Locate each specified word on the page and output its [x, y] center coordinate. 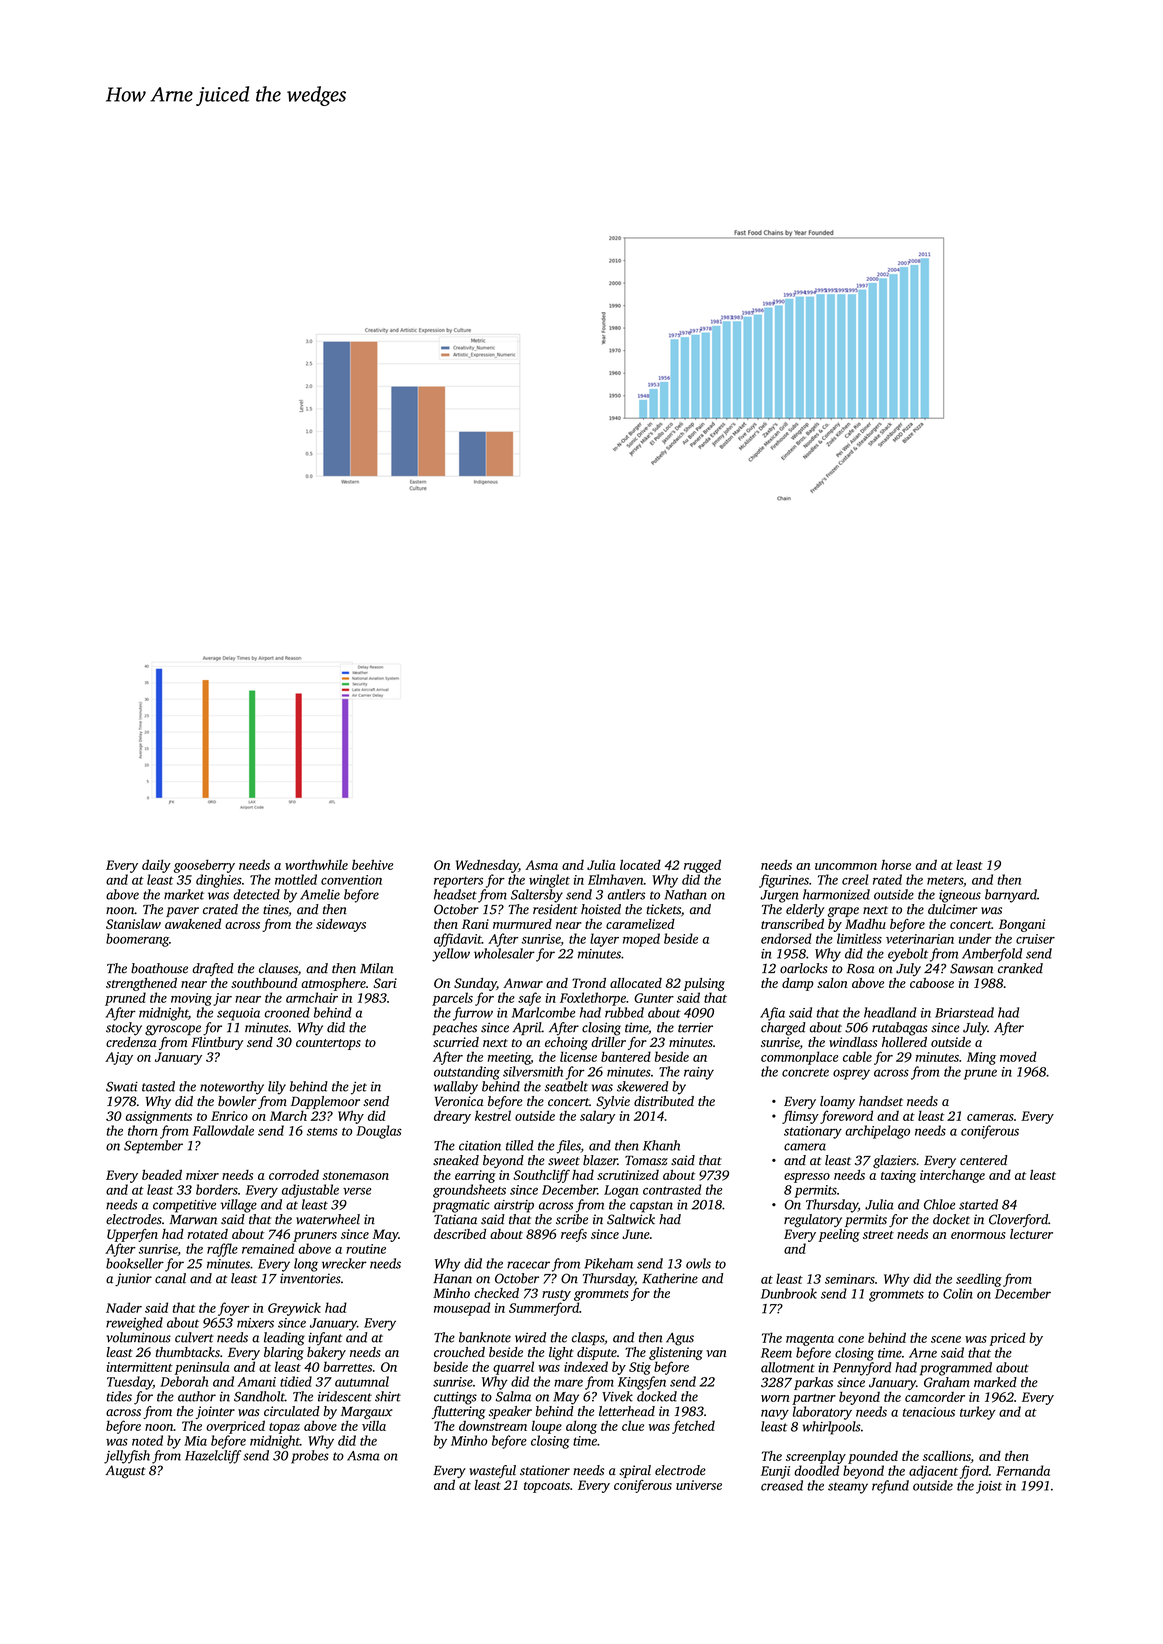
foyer [233, 1309]
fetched [693, 1427]
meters [945, 880]
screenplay [816, 1457]
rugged [702, 866]
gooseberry [204, 866]
